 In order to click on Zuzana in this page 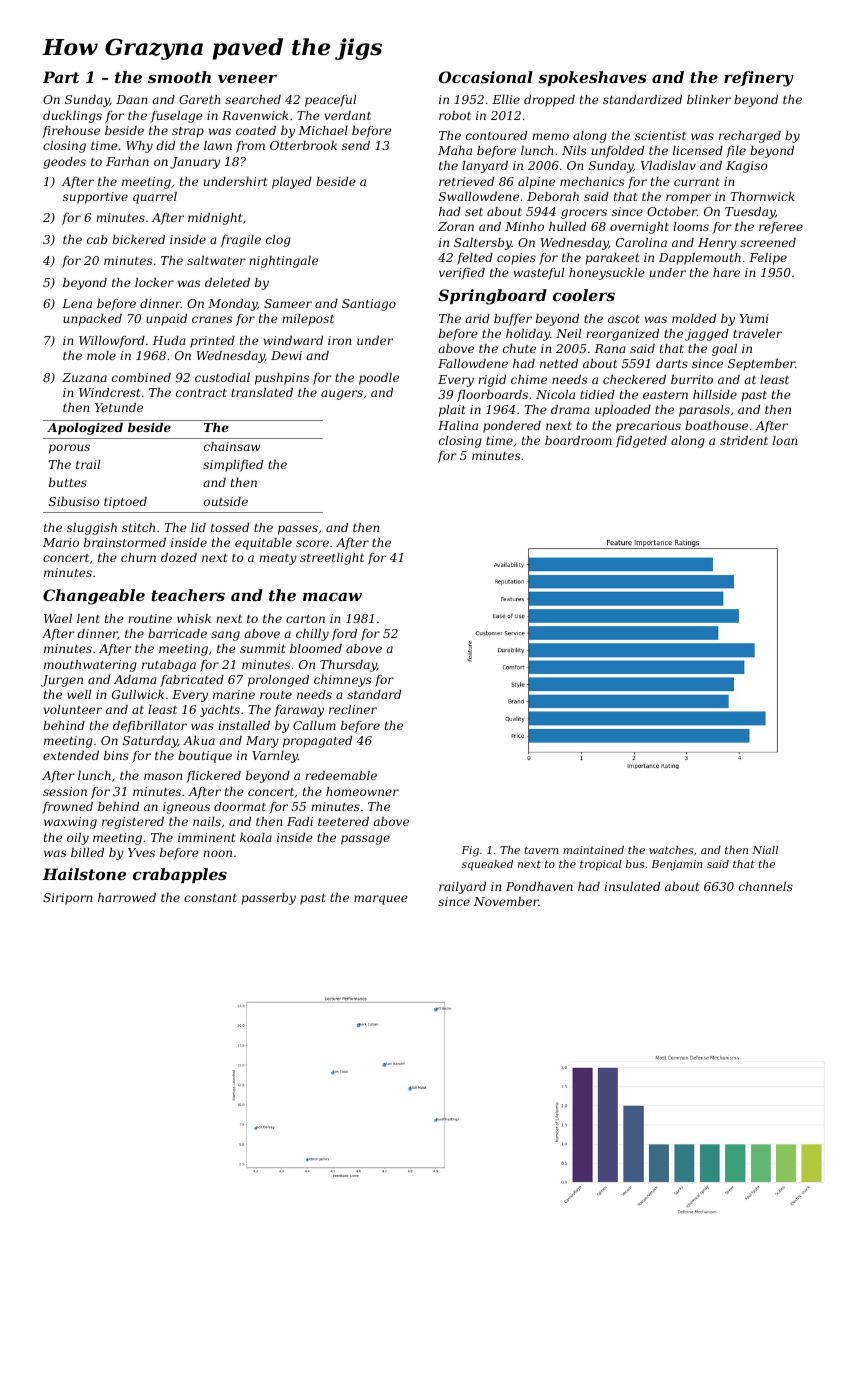, I will do `click(84, 378)`.
